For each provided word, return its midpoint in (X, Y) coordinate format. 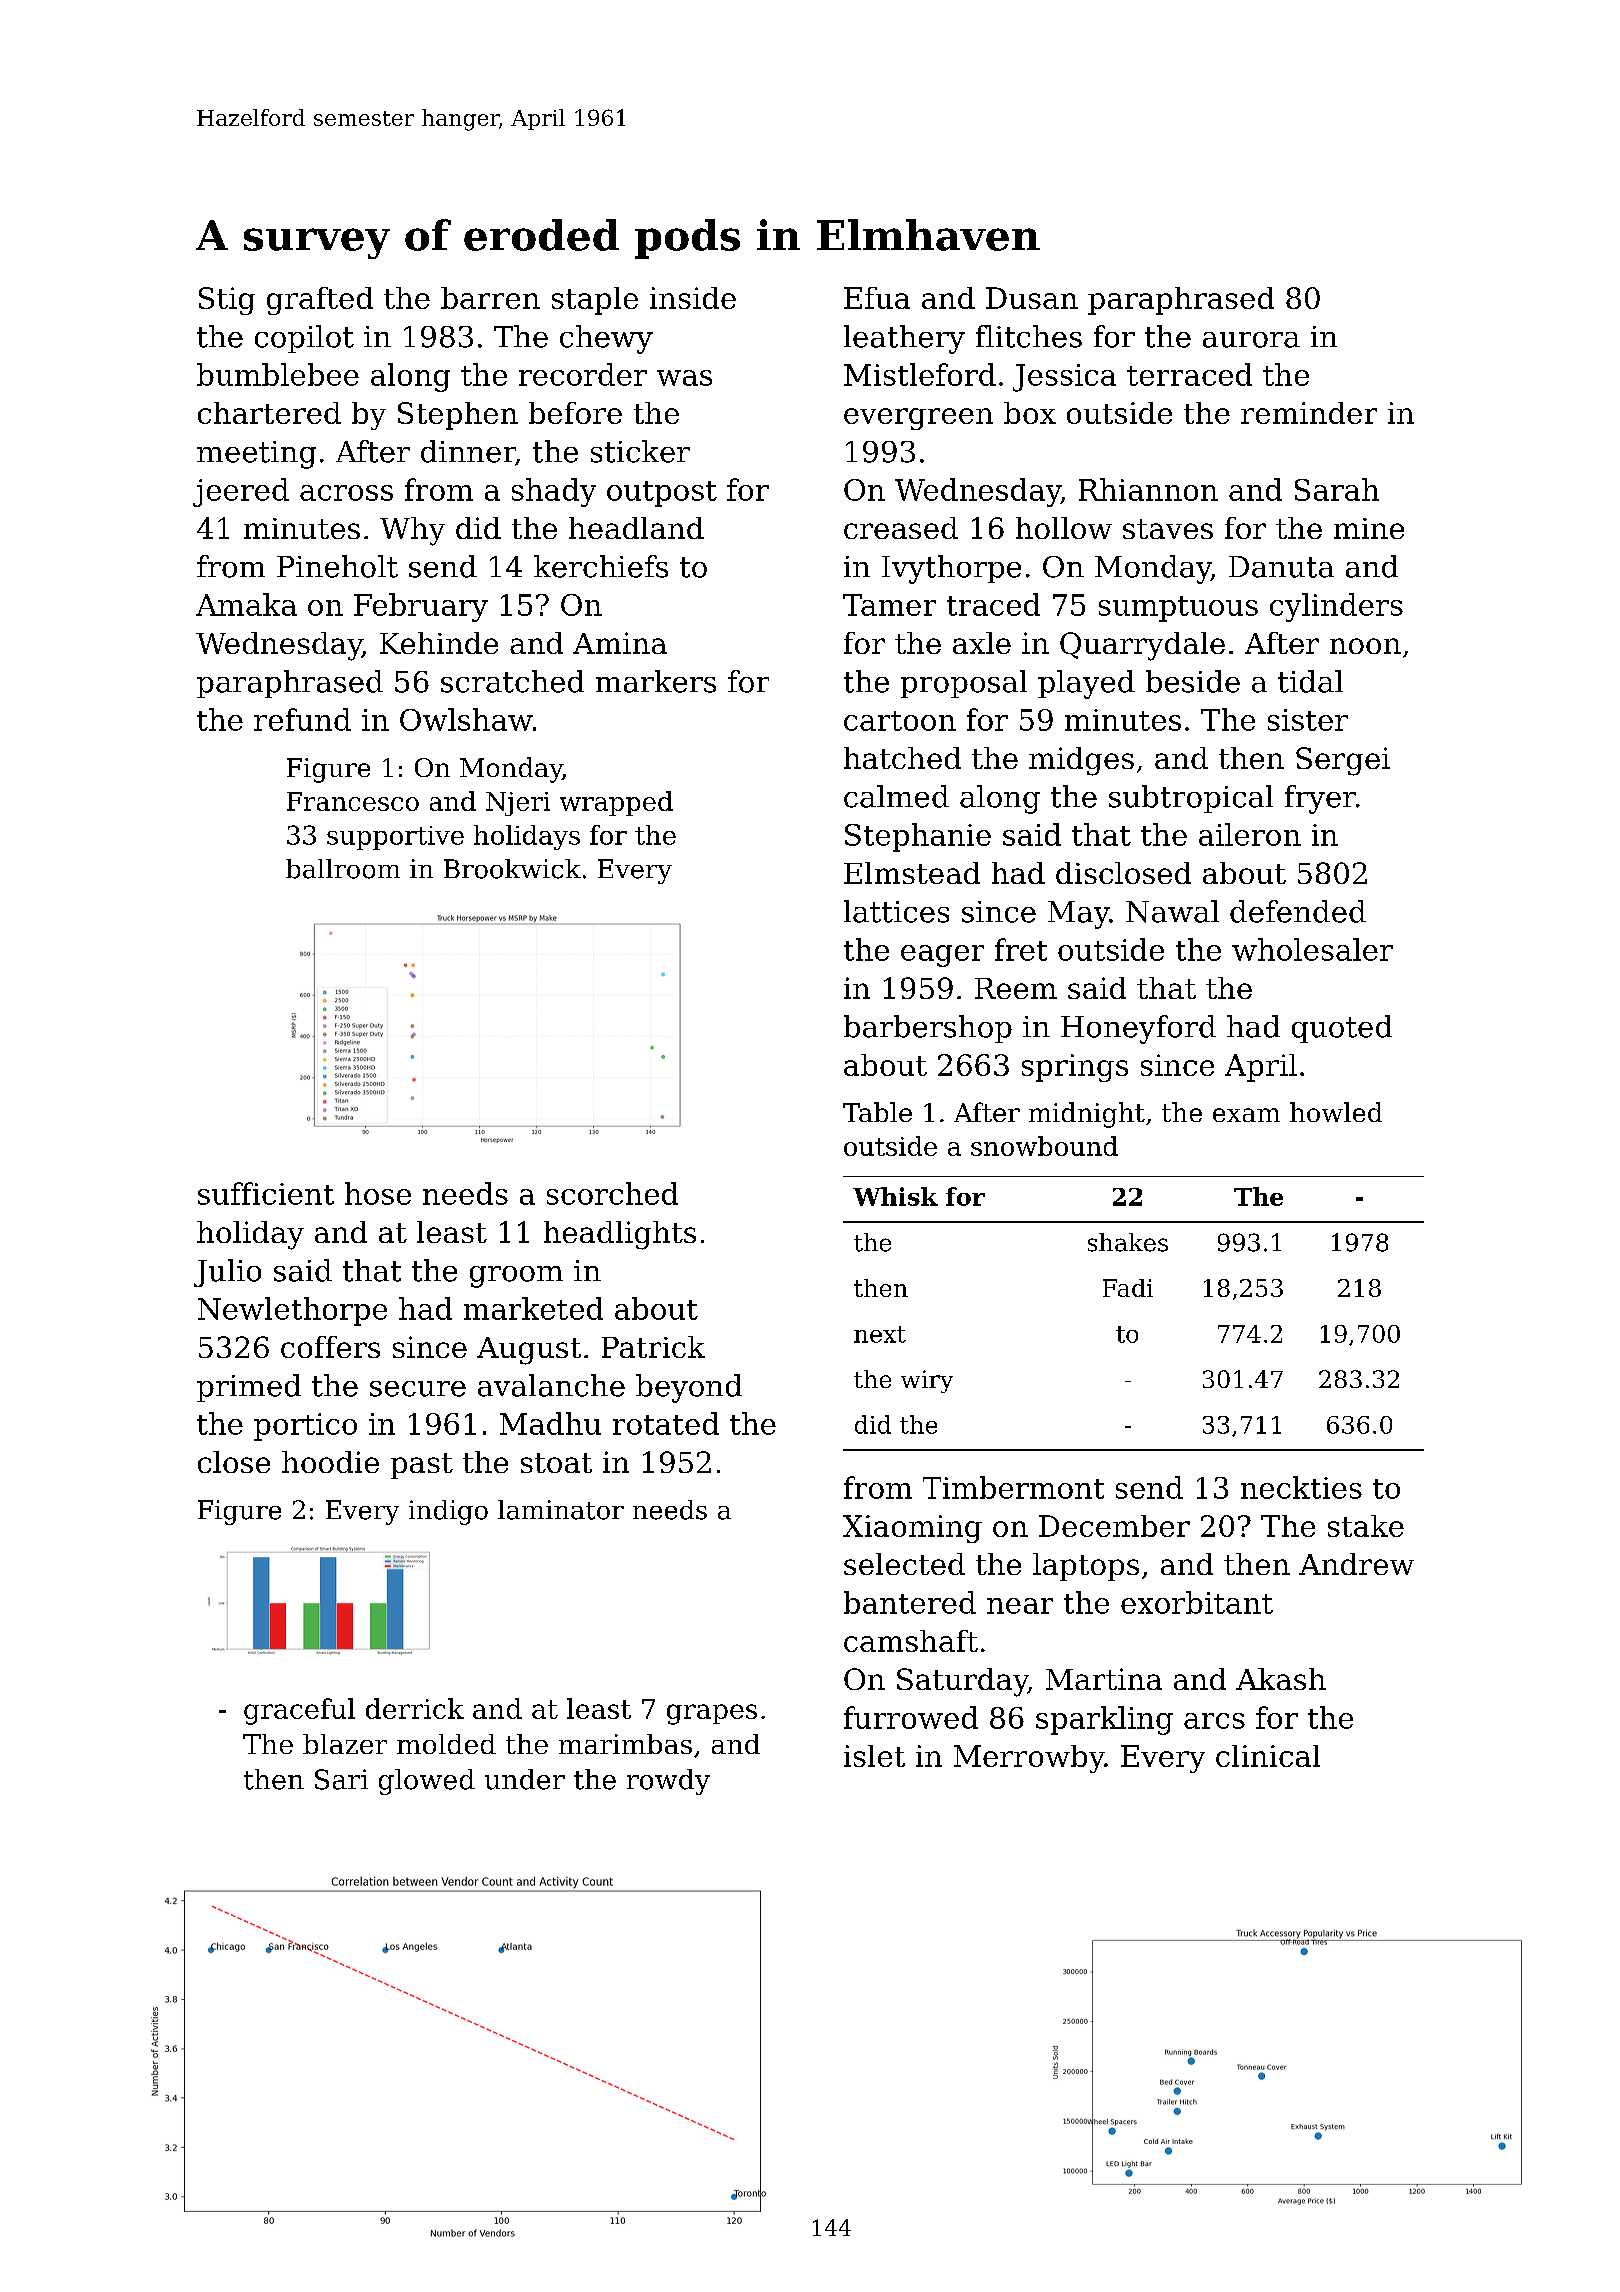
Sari (341, 1779)
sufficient (266, 1193)
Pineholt (337, 566)
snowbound (1044, 1146)
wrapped (616, 803)
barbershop (928, 1029)
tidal (1310, 681)
